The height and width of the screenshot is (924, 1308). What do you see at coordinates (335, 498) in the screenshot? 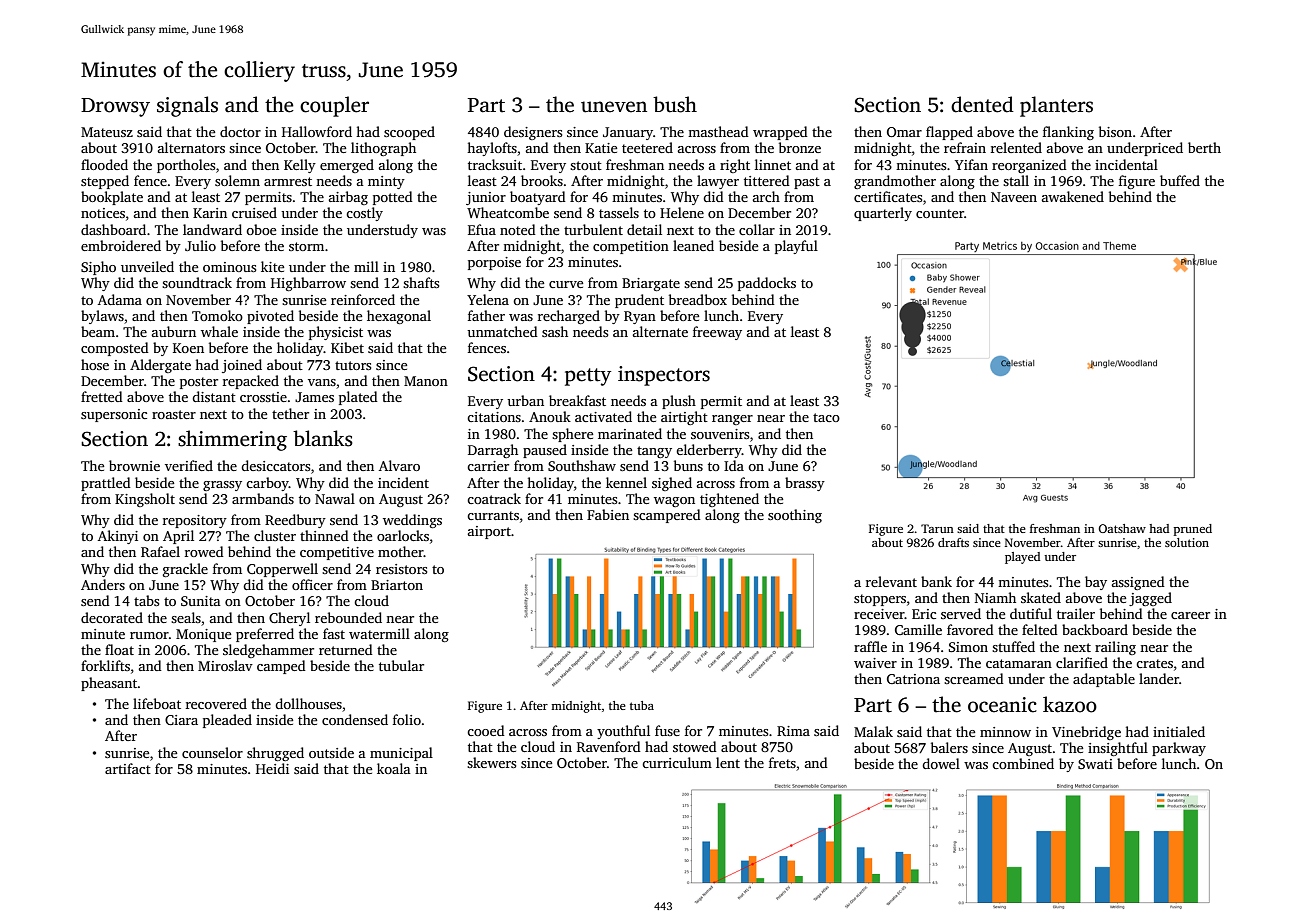
I see `Nawal` at bounding box center [335, 498].
